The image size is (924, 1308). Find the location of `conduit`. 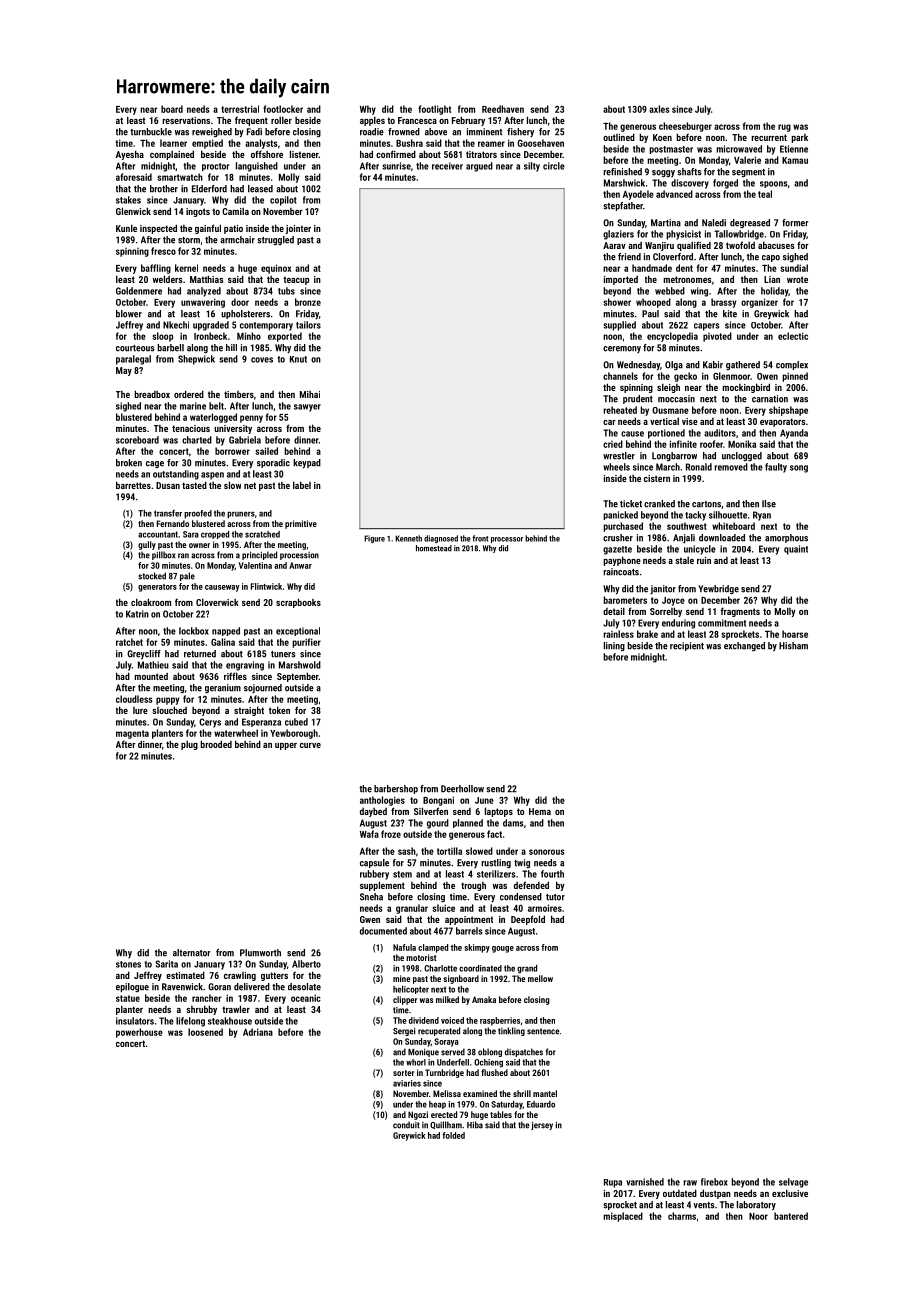

conduit is located at coordinates (406, 1125).
